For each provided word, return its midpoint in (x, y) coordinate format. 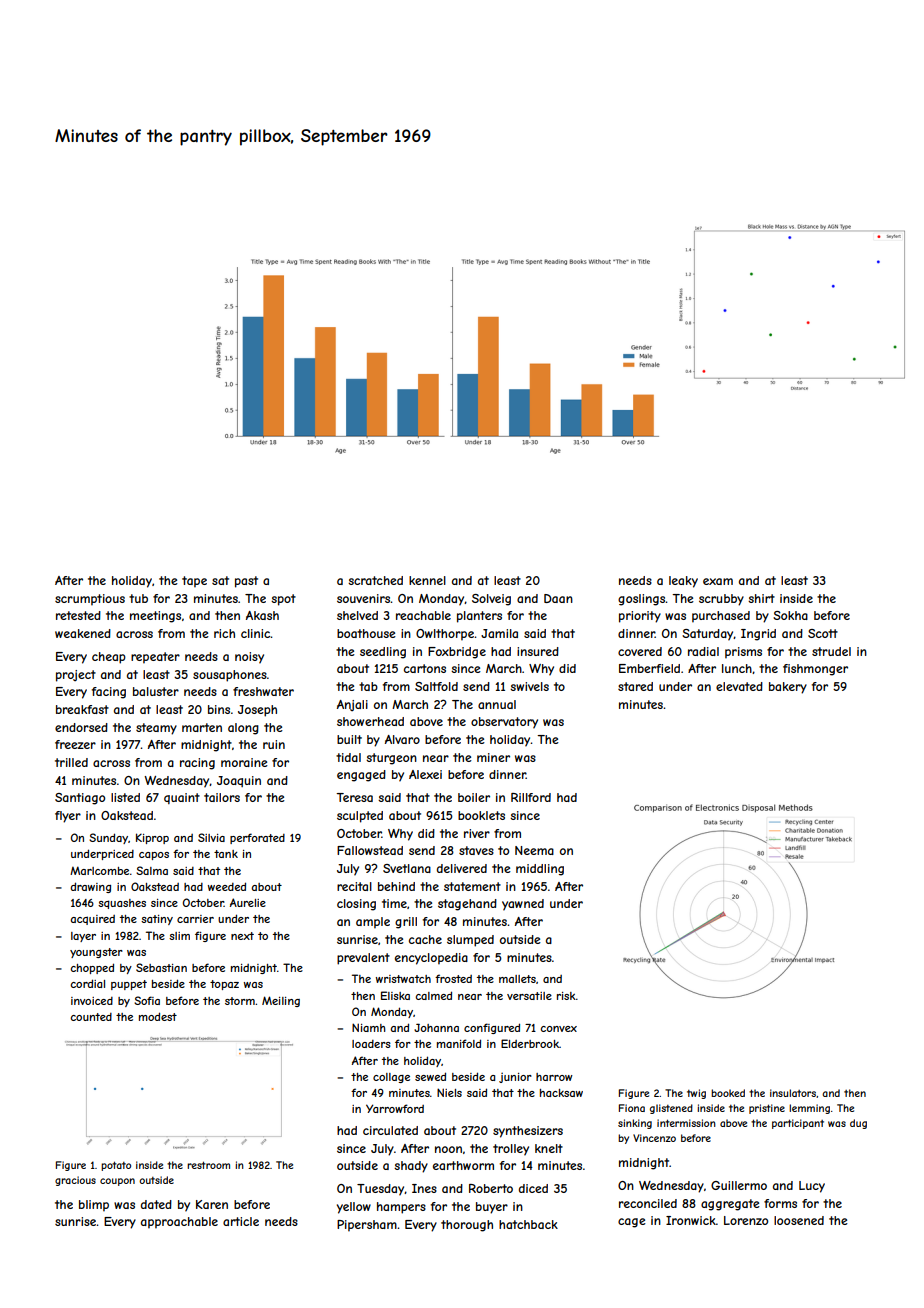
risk (566, 996)
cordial (87, 983)
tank (226, 854)
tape (194, 582)
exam (718, 581)
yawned (523, 905)
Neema (534, 850)
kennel (427, 580)
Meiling (281, 1001)
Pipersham (367, 1226)
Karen (212, 1204)
